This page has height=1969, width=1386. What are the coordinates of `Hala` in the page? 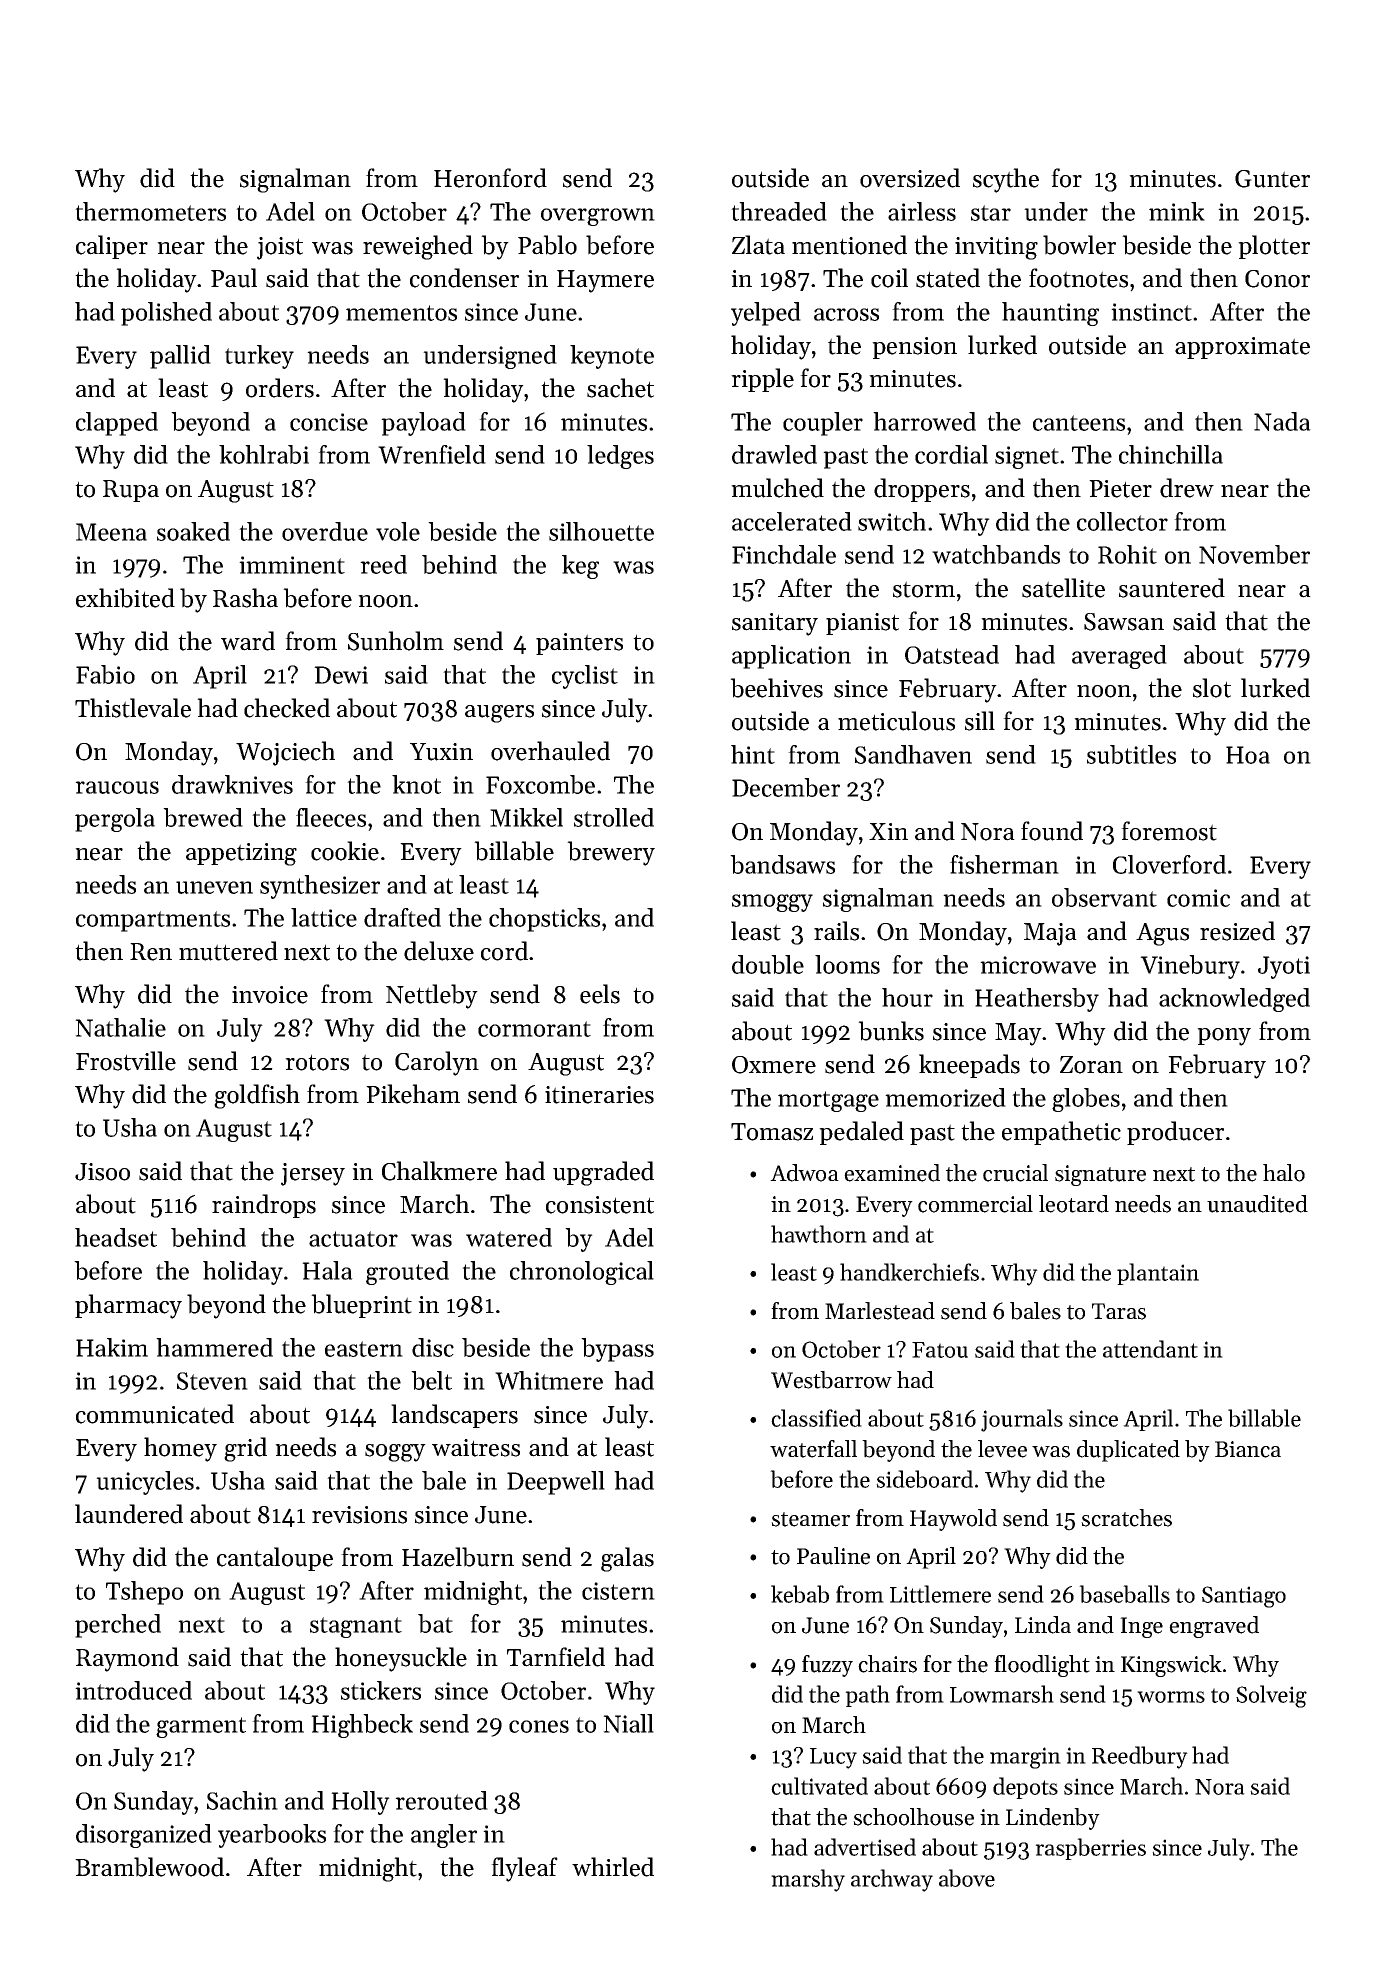 It's located at (327, 1270).
